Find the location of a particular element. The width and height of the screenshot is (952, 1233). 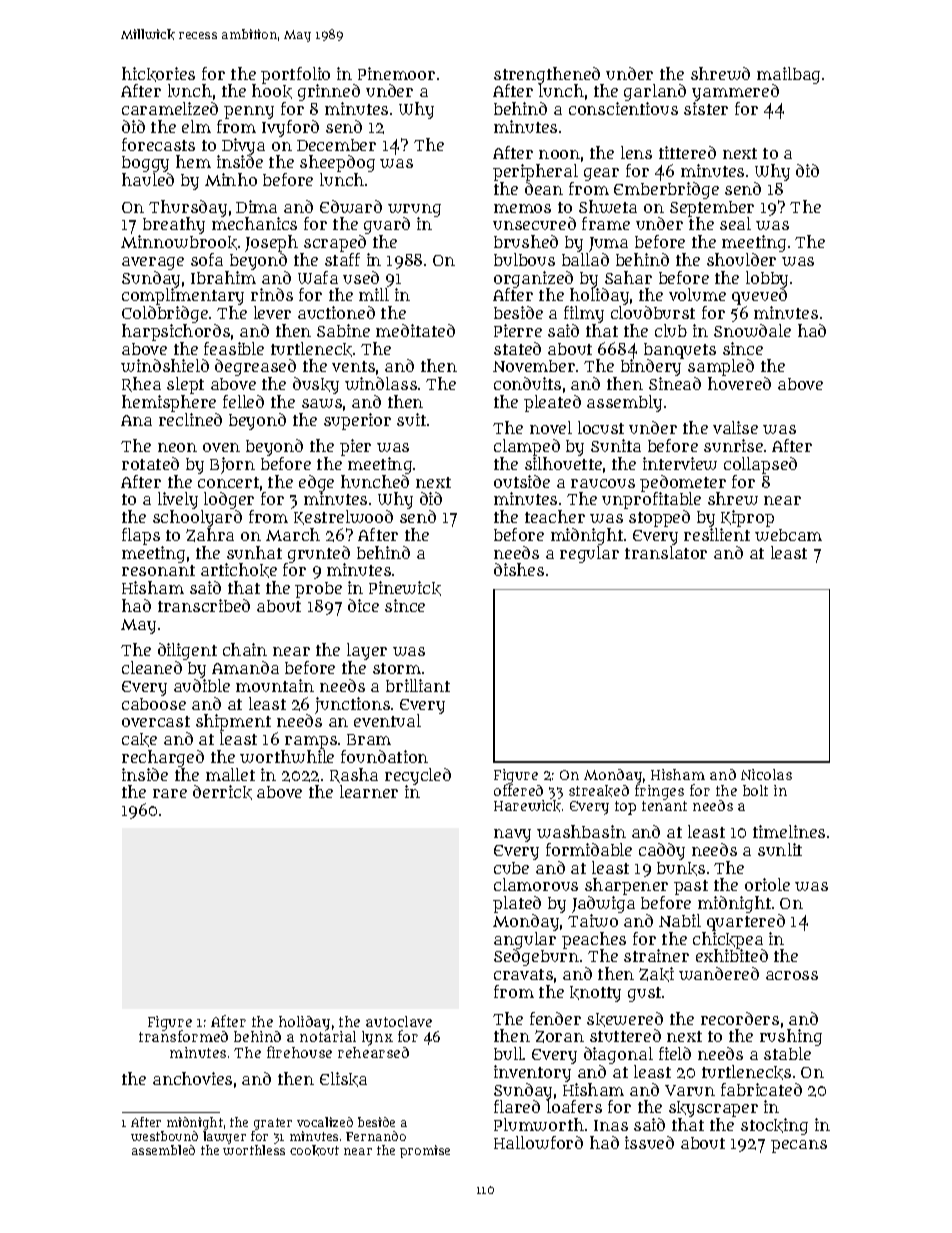

mailbag is located at coordinates (788, 76).
